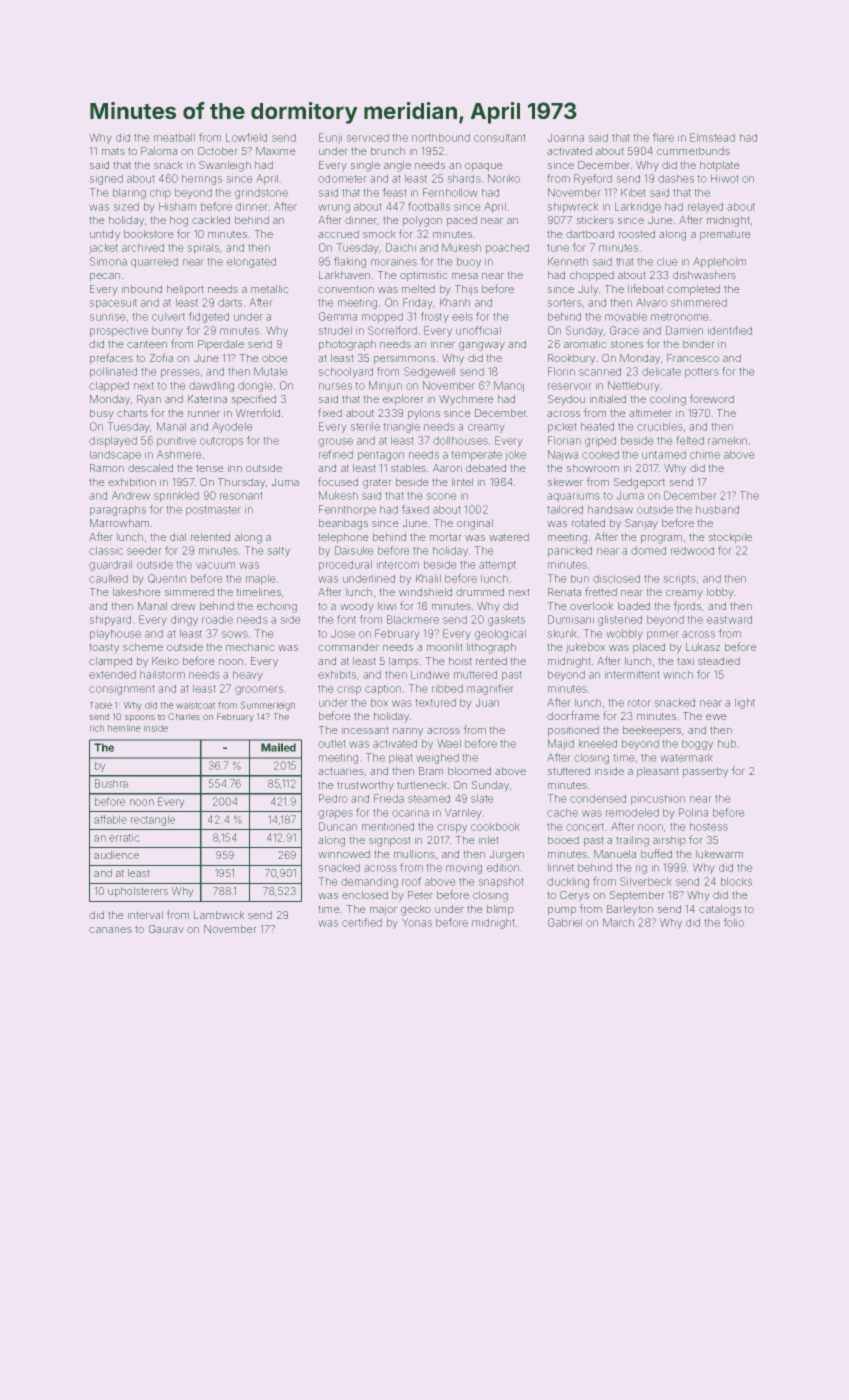  I want to click on winnowed, so click(344, 854).
